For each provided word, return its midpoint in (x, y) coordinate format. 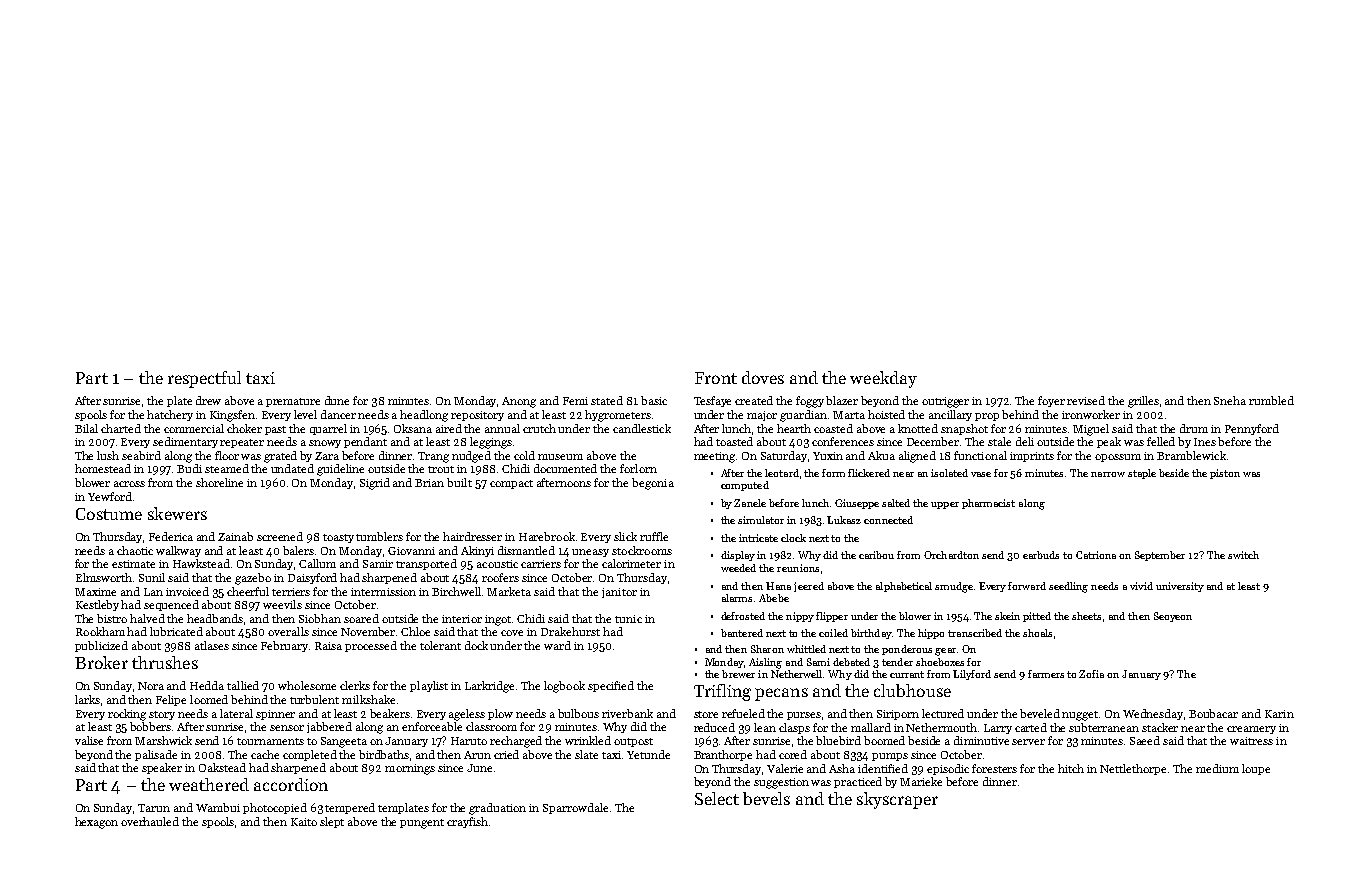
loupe (1256, 769)
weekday (883, 379)
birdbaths (384, 754)
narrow (1108, 474)
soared (361, 618)
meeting (714, 457)
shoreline (219, 482)
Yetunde (648, 754)
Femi (575, 401)
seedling (1068, 587)
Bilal (86, 428)
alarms (737, 598)
